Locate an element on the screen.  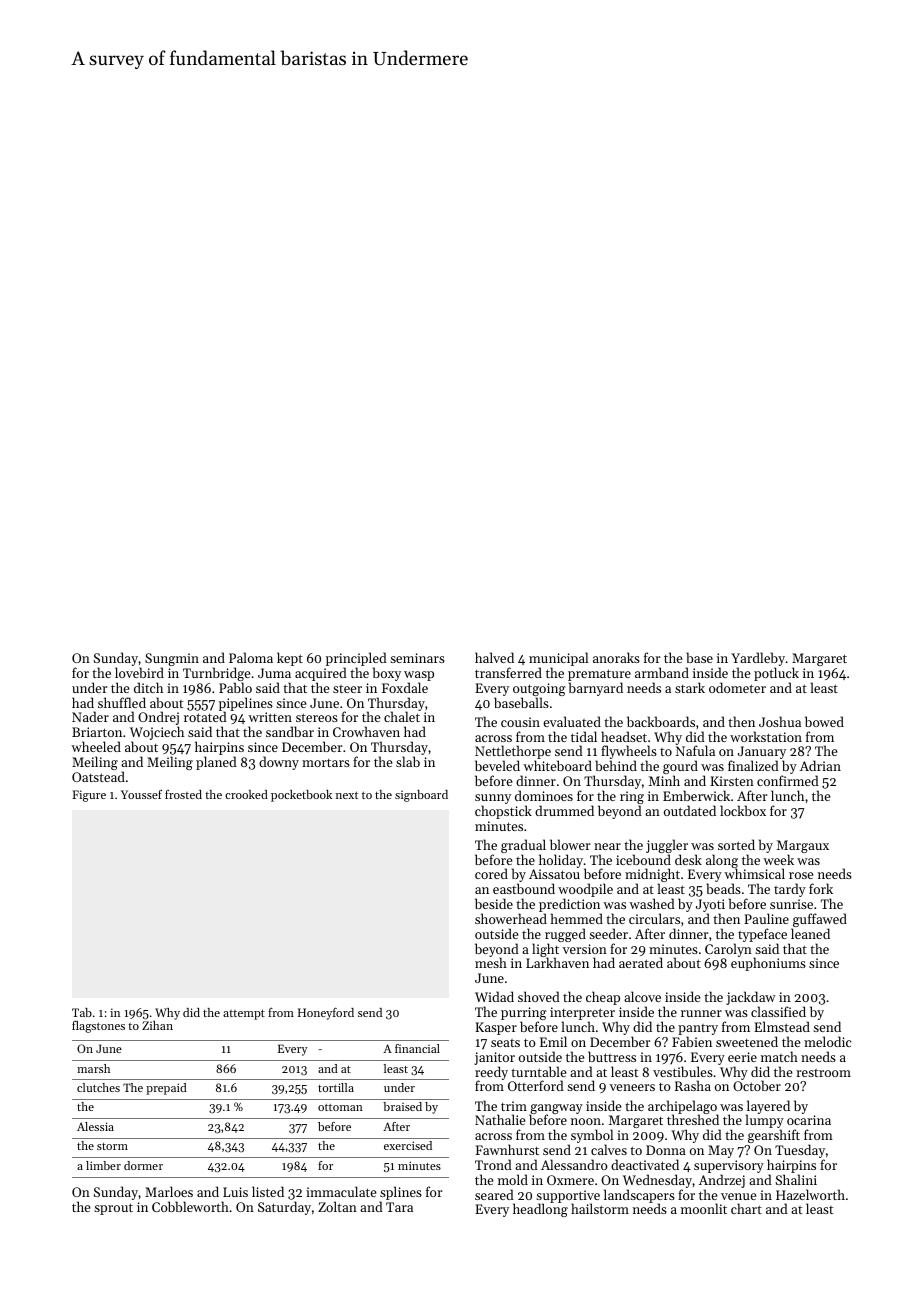
chart is located at coordinates (746, 1208).
